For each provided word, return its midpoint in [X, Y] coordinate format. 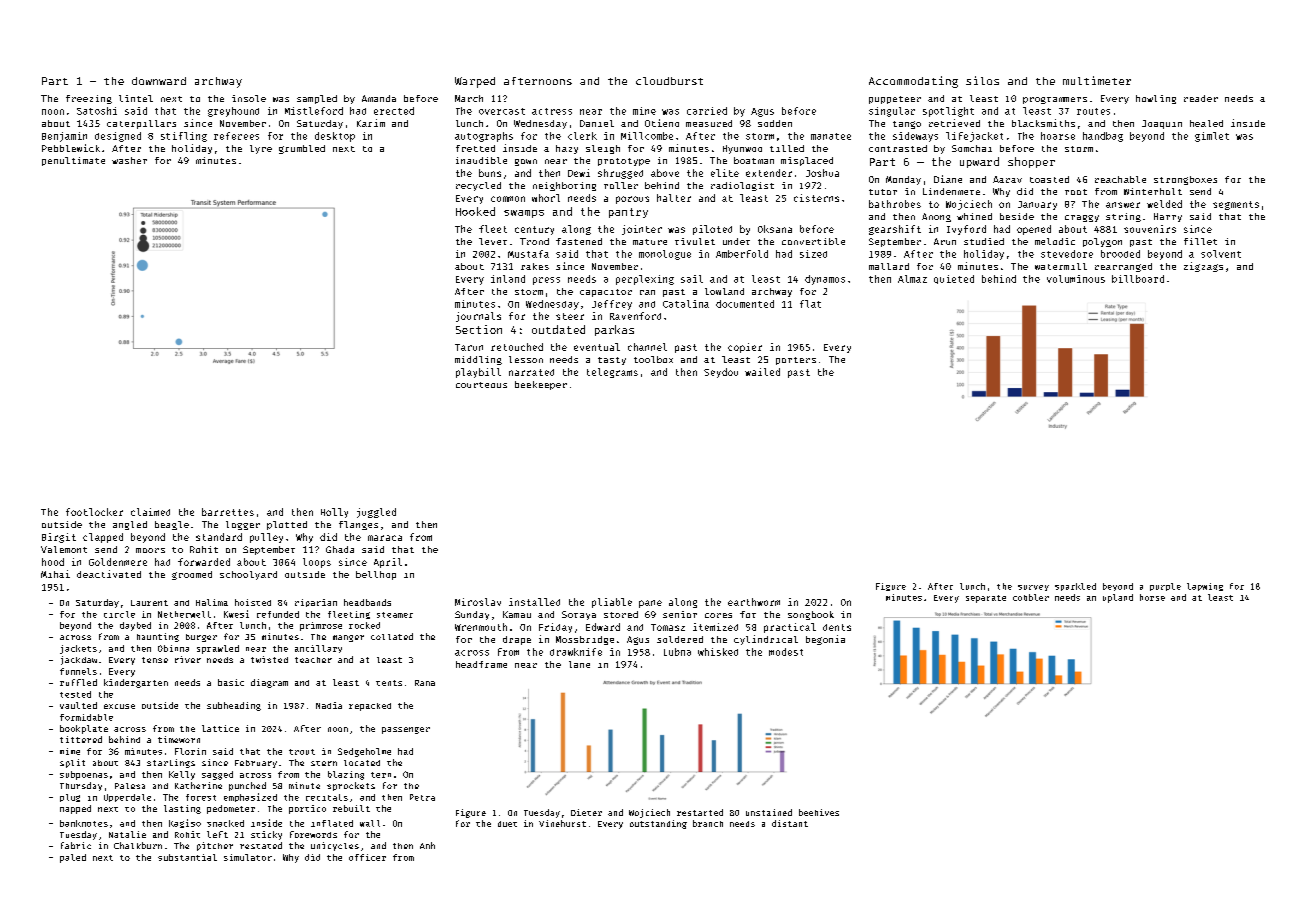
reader [1201, 98]
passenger [406, 730]
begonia [825, 640]
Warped [475, 82]
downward [159, 81]
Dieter [586, 812]
